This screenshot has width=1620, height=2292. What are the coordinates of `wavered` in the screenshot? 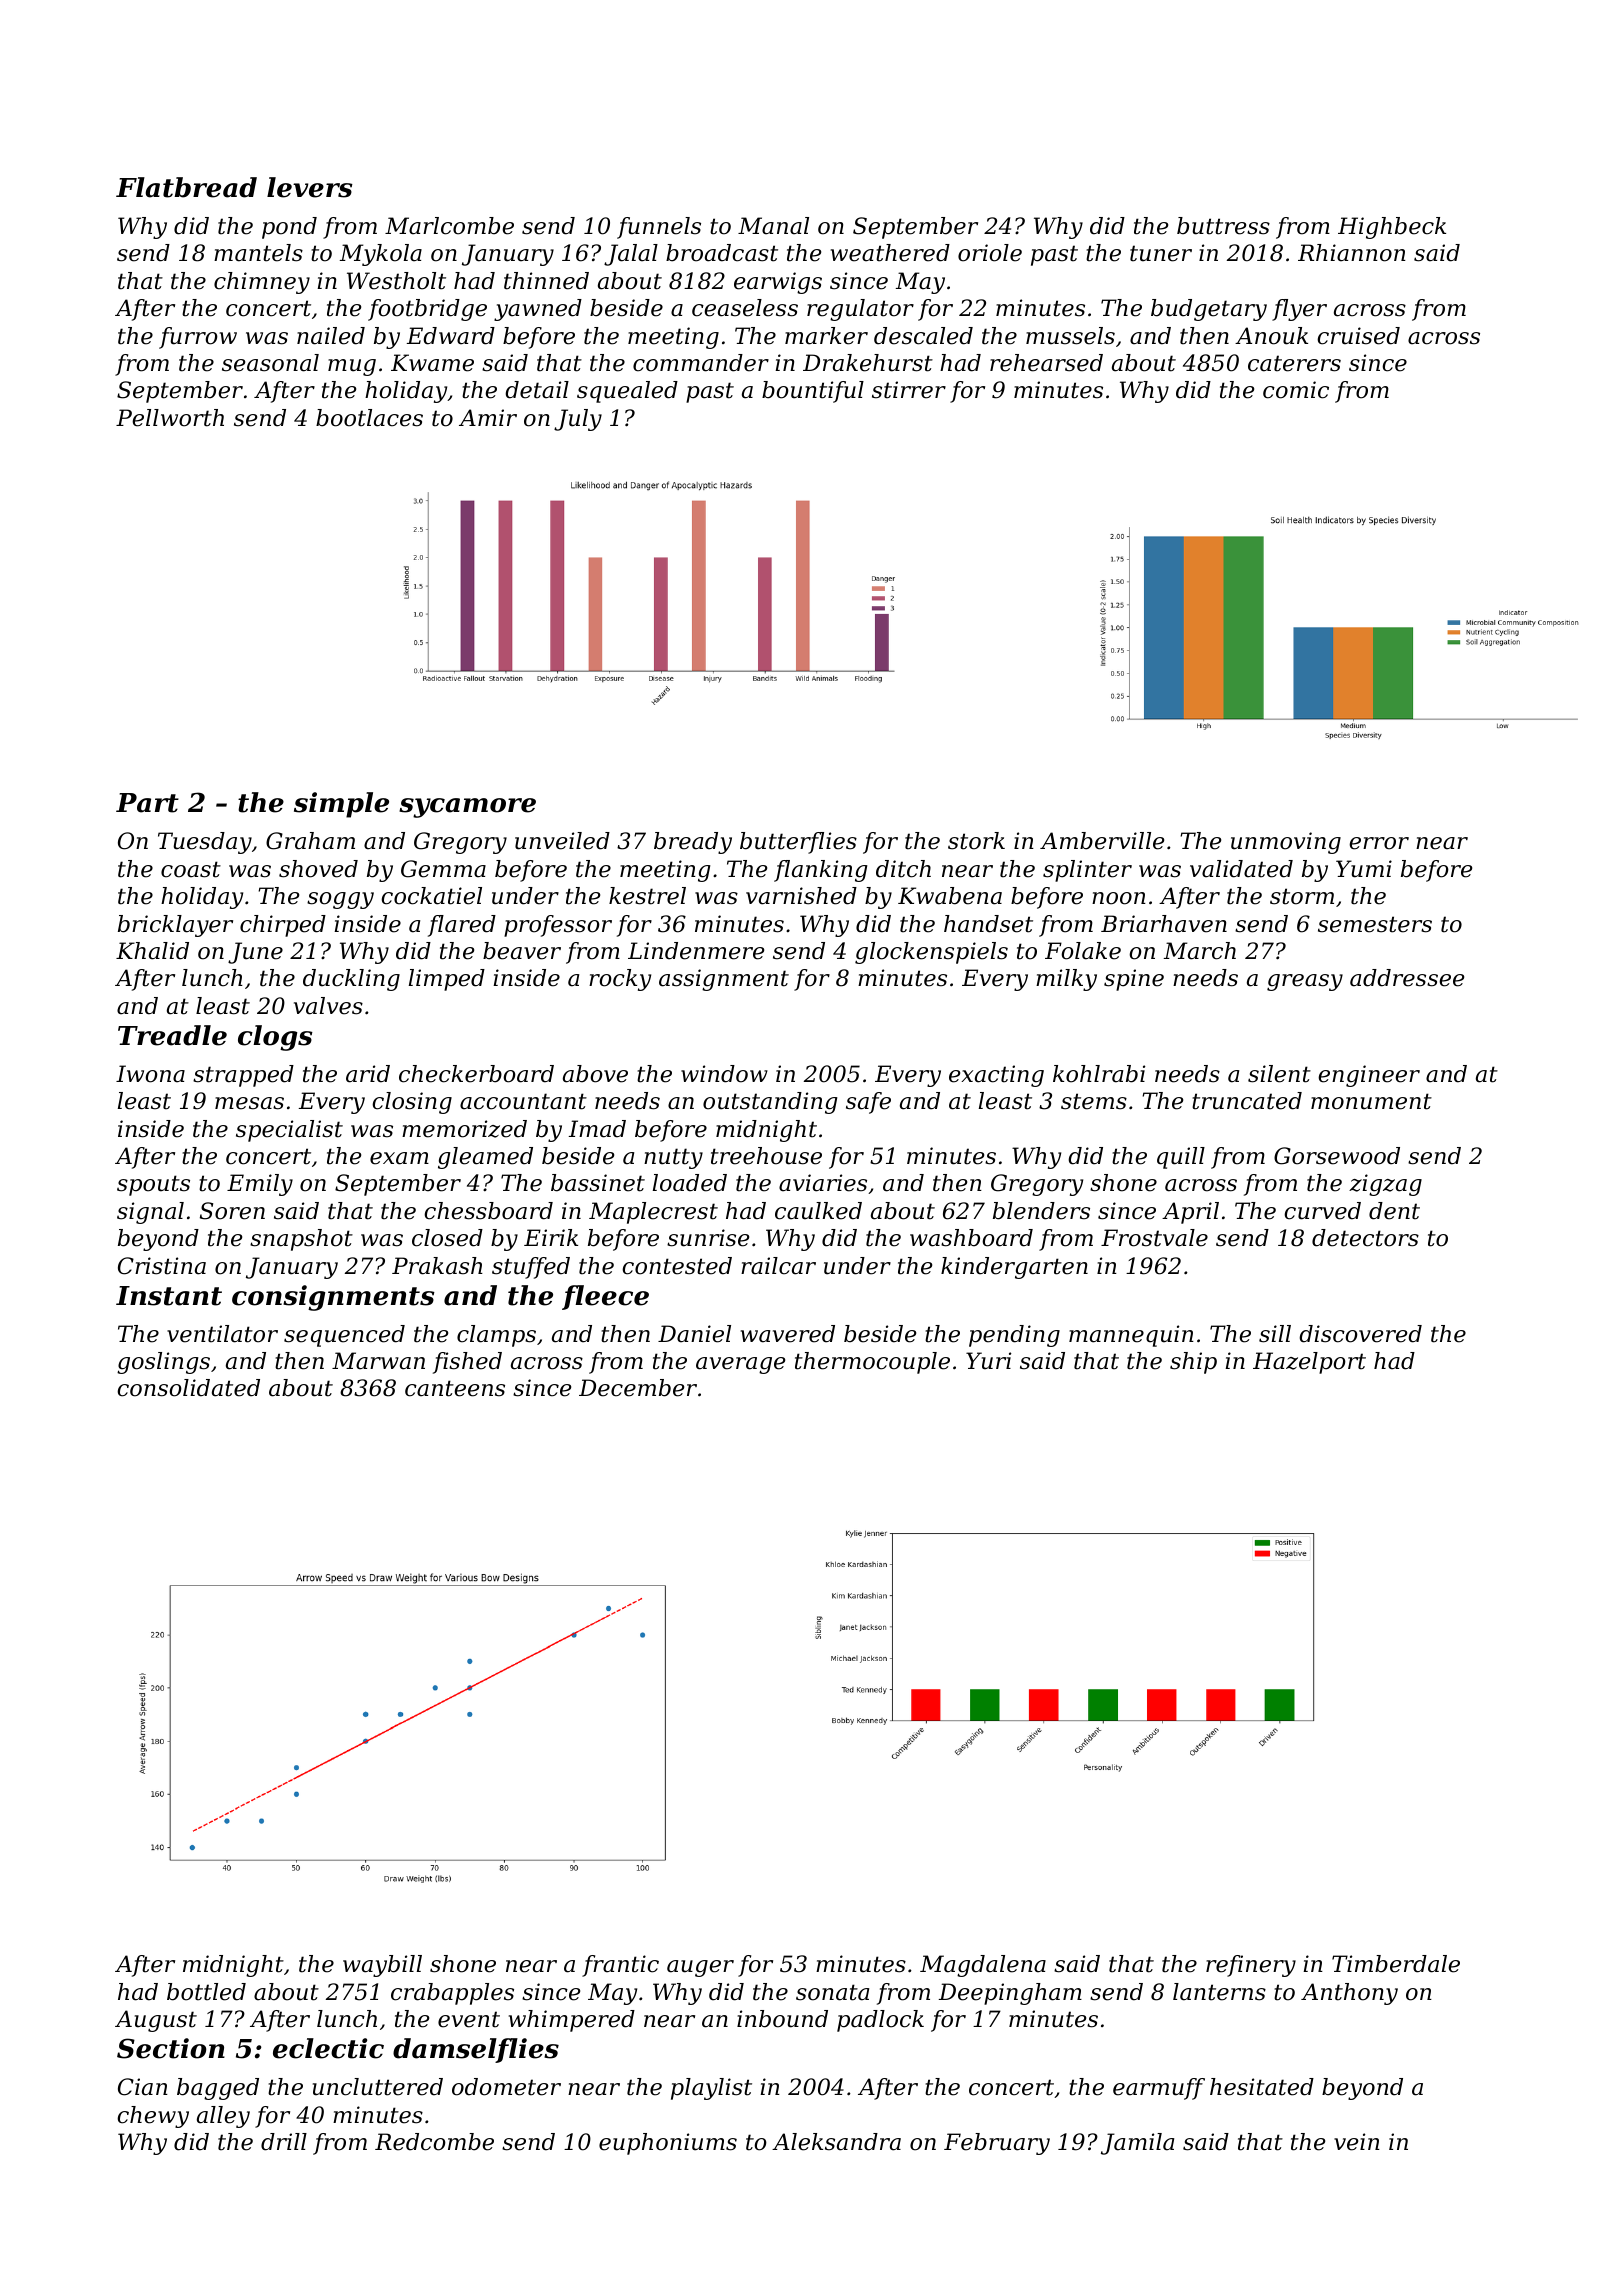 It's located at (788, 1334).
